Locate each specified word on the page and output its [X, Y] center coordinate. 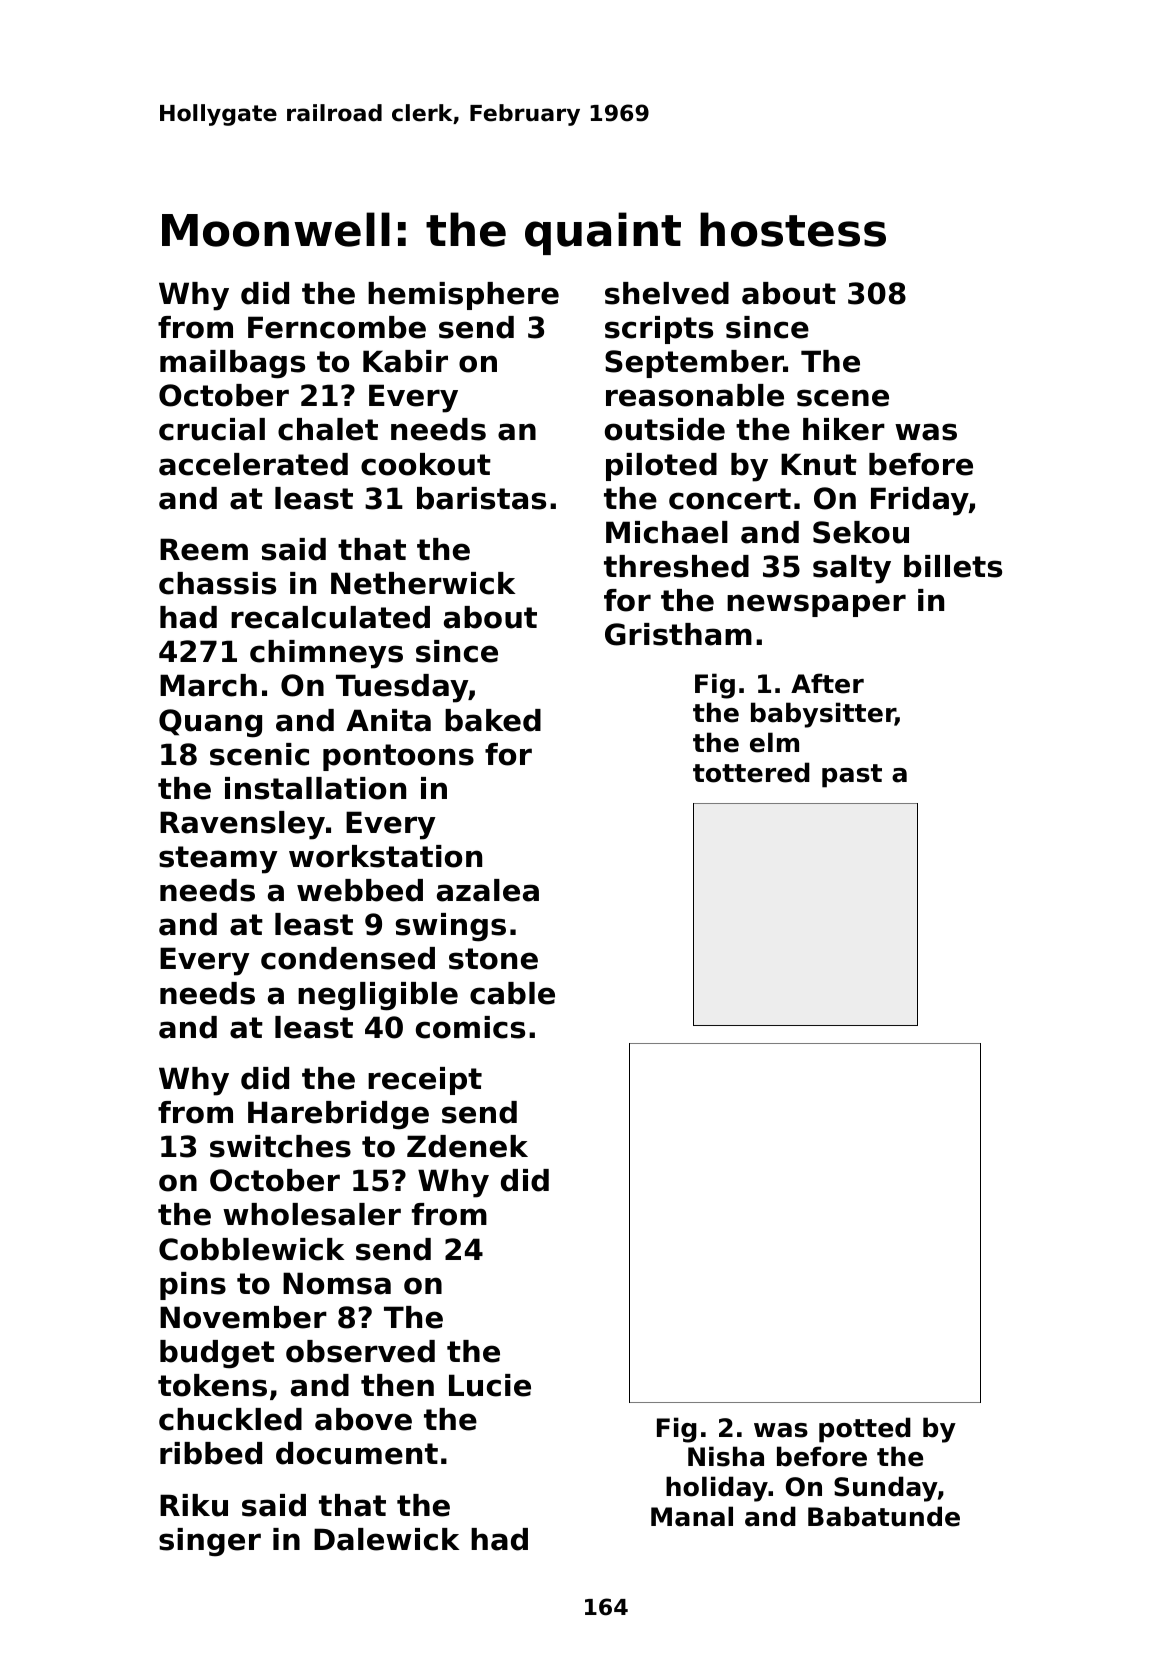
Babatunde [884, 1516]
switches [280, 1146]
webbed [360, 890]
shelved [667, 293]
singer [210, 1542]
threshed [676, 566]
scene [843, 398]
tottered [751, 772]
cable [512, 993]
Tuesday [402, 688]
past [852, 776]
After [827, 683]
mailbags [232, 364]
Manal [692, 1516]
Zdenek [467, 1146]
